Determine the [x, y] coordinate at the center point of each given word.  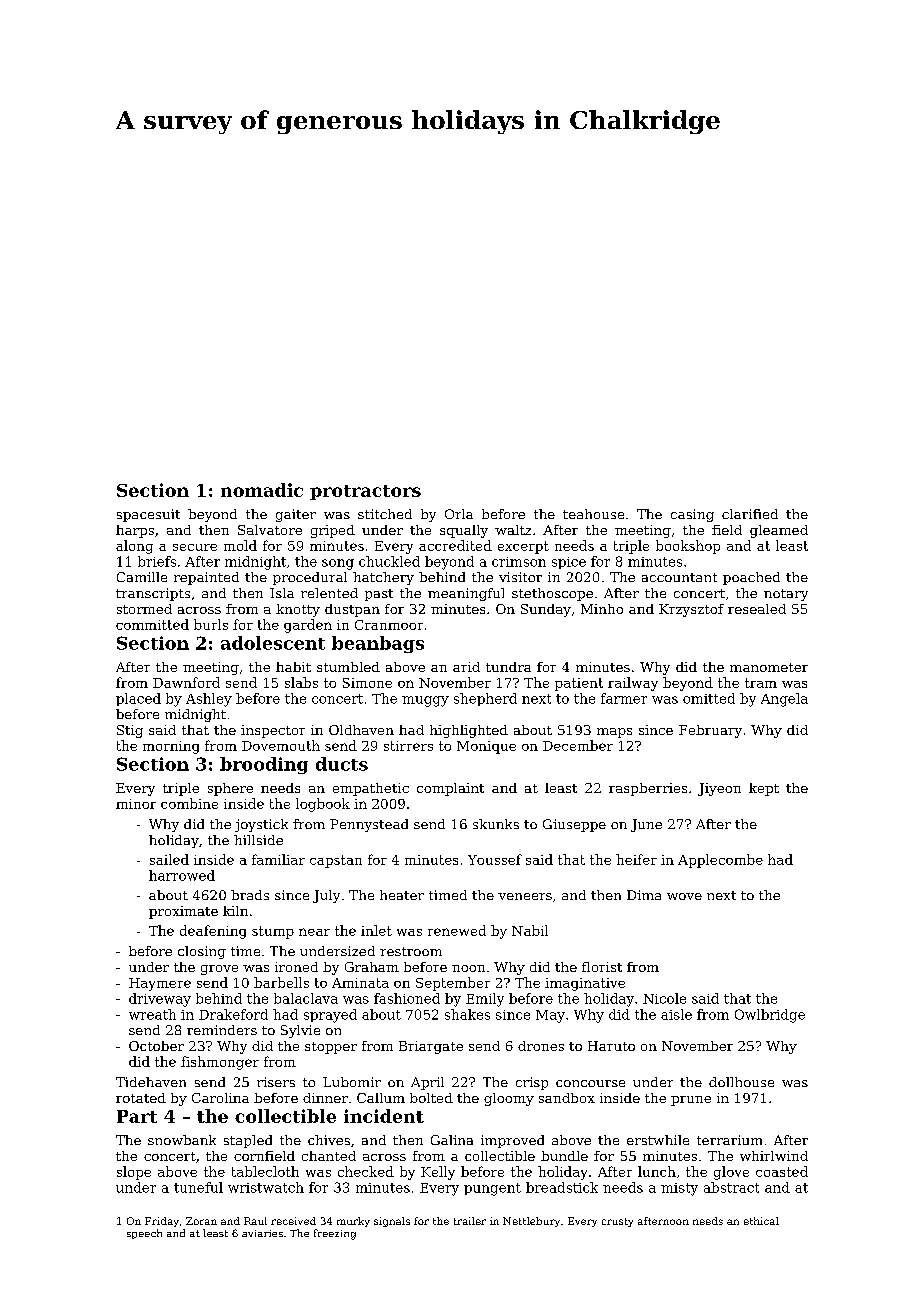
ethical [761, 1221]
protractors [365, 492]
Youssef [495, 859]
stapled [248, 1141]
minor [136, 804]
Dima [644, 895]
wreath [152, 1014]
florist [602, 967]
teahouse [593, 514]
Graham [372, 967]
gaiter [296, 515]
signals [392, 1222]
